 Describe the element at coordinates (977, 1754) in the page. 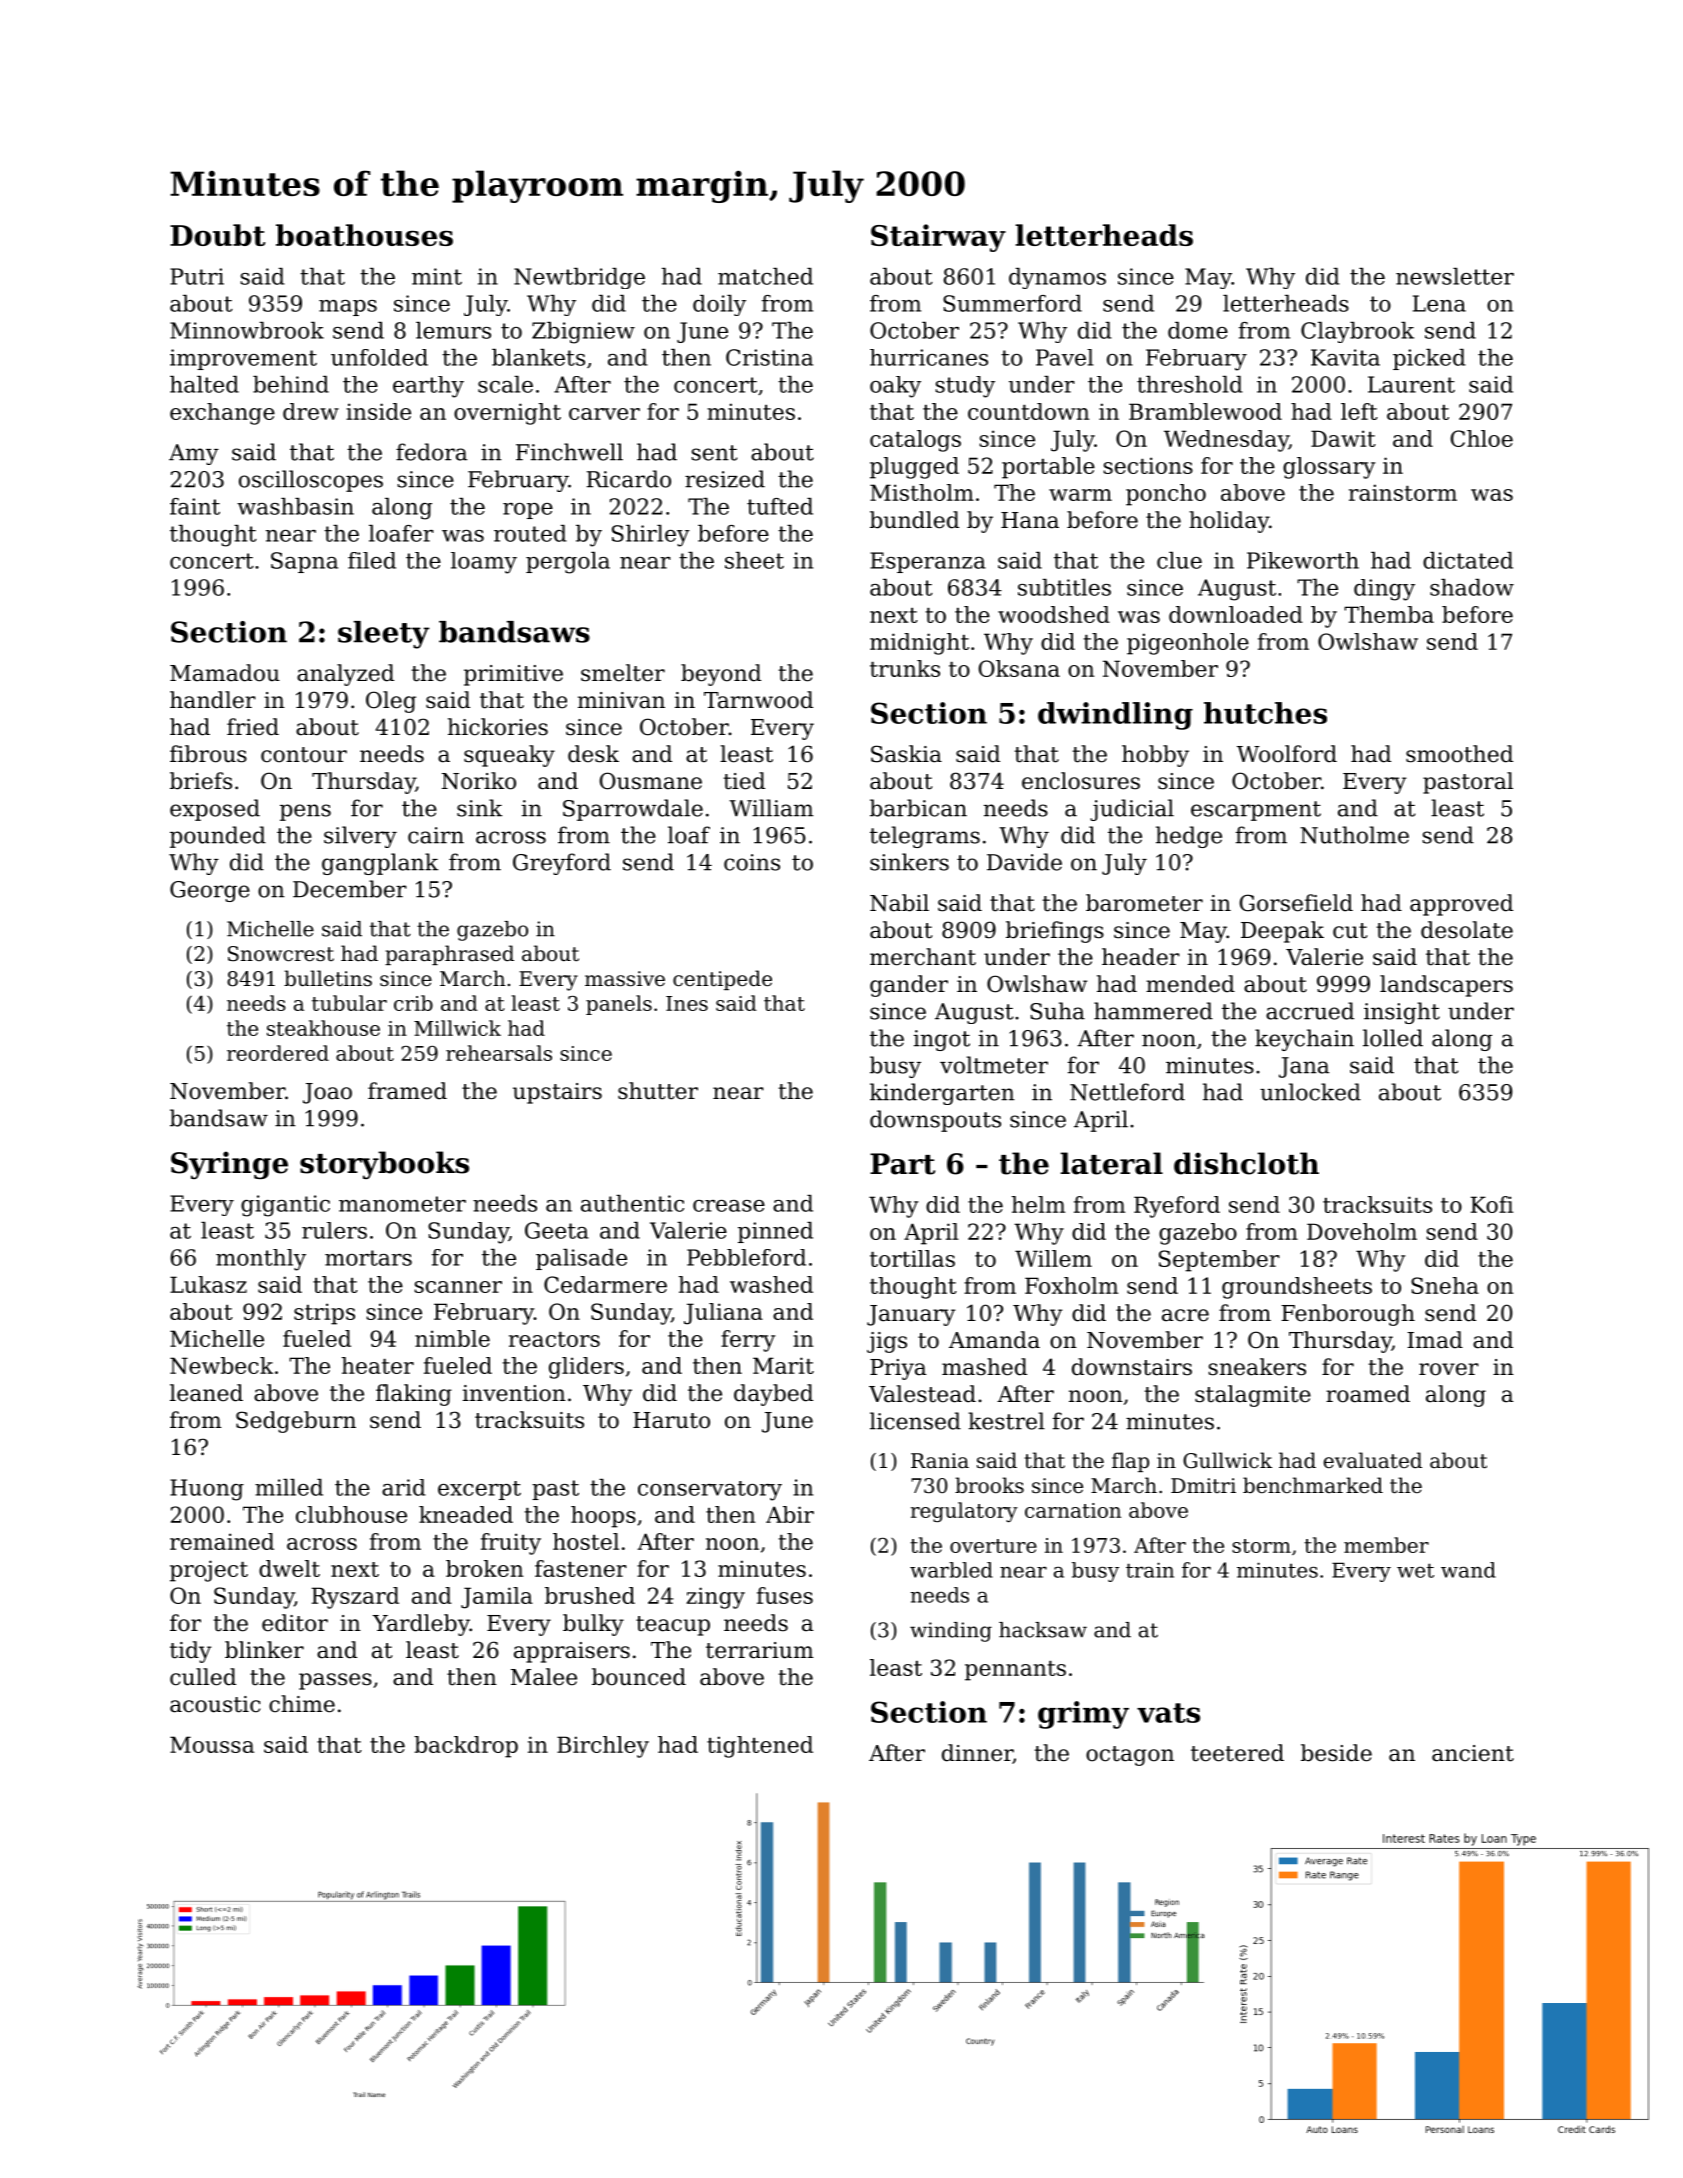

I see `dinner` at that location.
